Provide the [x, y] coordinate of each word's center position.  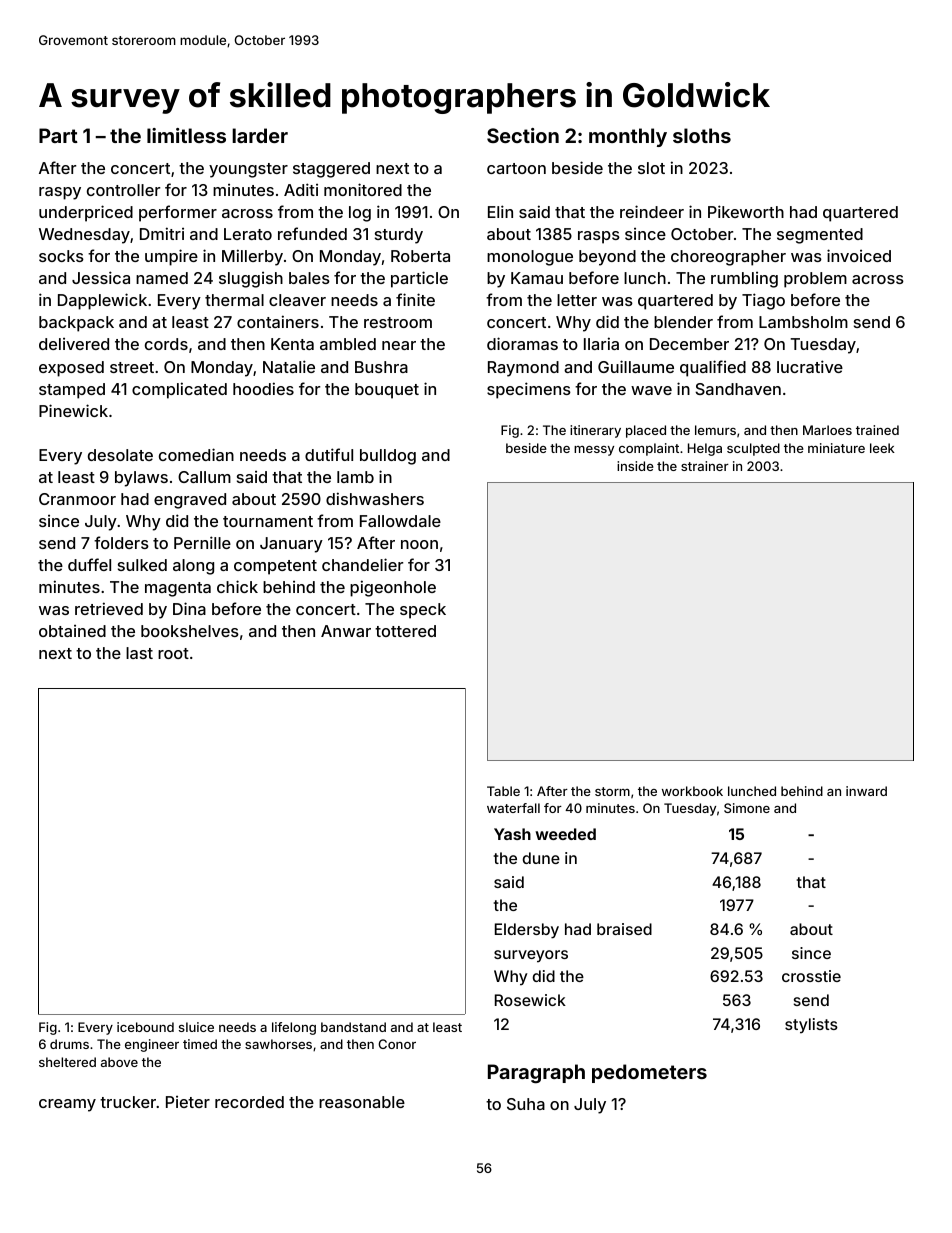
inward [866, 791]
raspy [60, 193]
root [173, 653]
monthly [628, 137]
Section [523, 135]
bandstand [353, 1027]
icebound [145, 1027]
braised [624, 929]
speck [423, 611]
